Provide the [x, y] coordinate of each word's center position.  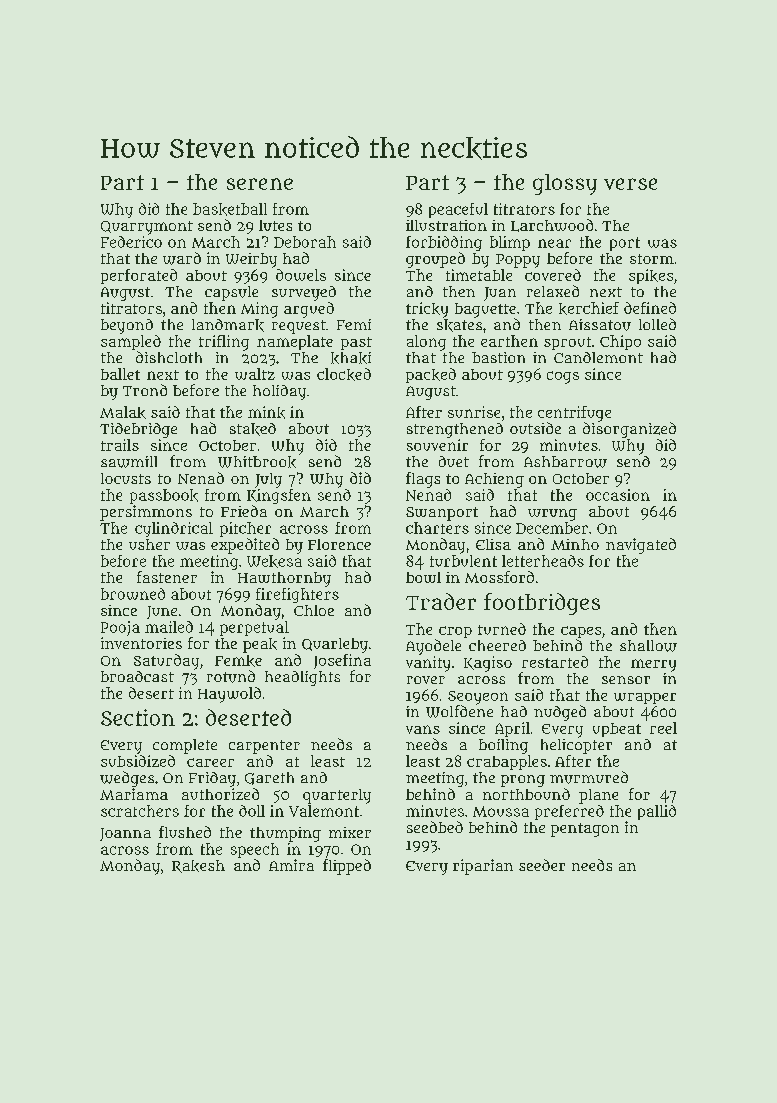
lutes [275, 225]
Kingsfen [279, 496]
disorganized [629, 430]
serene [260, 184]
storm [652, 259]
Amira [291, 865]
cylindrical [174, 529]
